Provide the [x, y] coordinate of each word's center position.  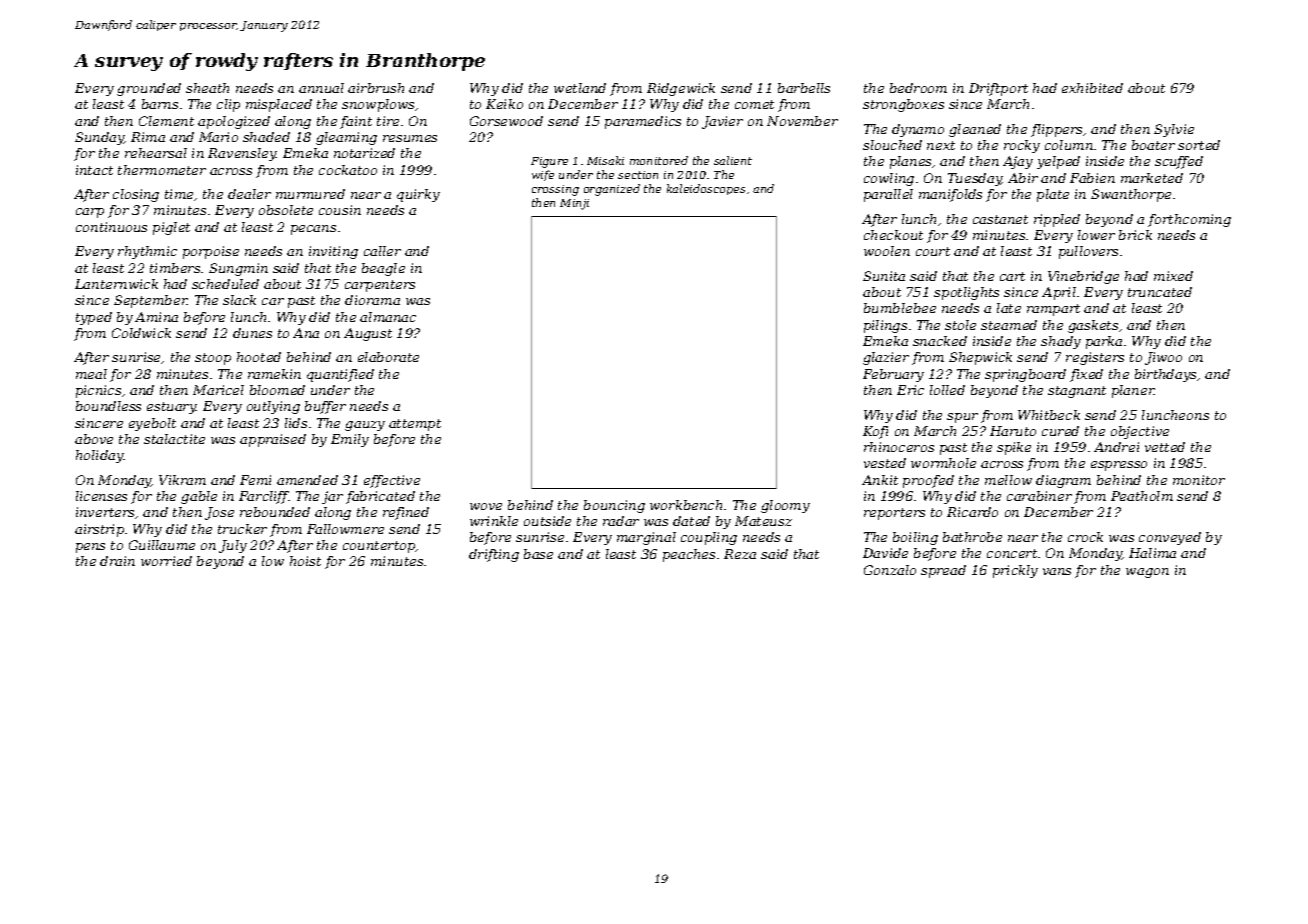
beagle [383, 269]
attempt [415, 425]
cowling [889, 179]
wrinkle [494, 521]
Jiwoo [1163, 358]
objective [1140, 432]
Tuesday [975, 179]
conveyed [1170, 538]
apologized [234, 122]
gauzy [365, 426]
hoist [305, 561]
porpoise [211, 252]
